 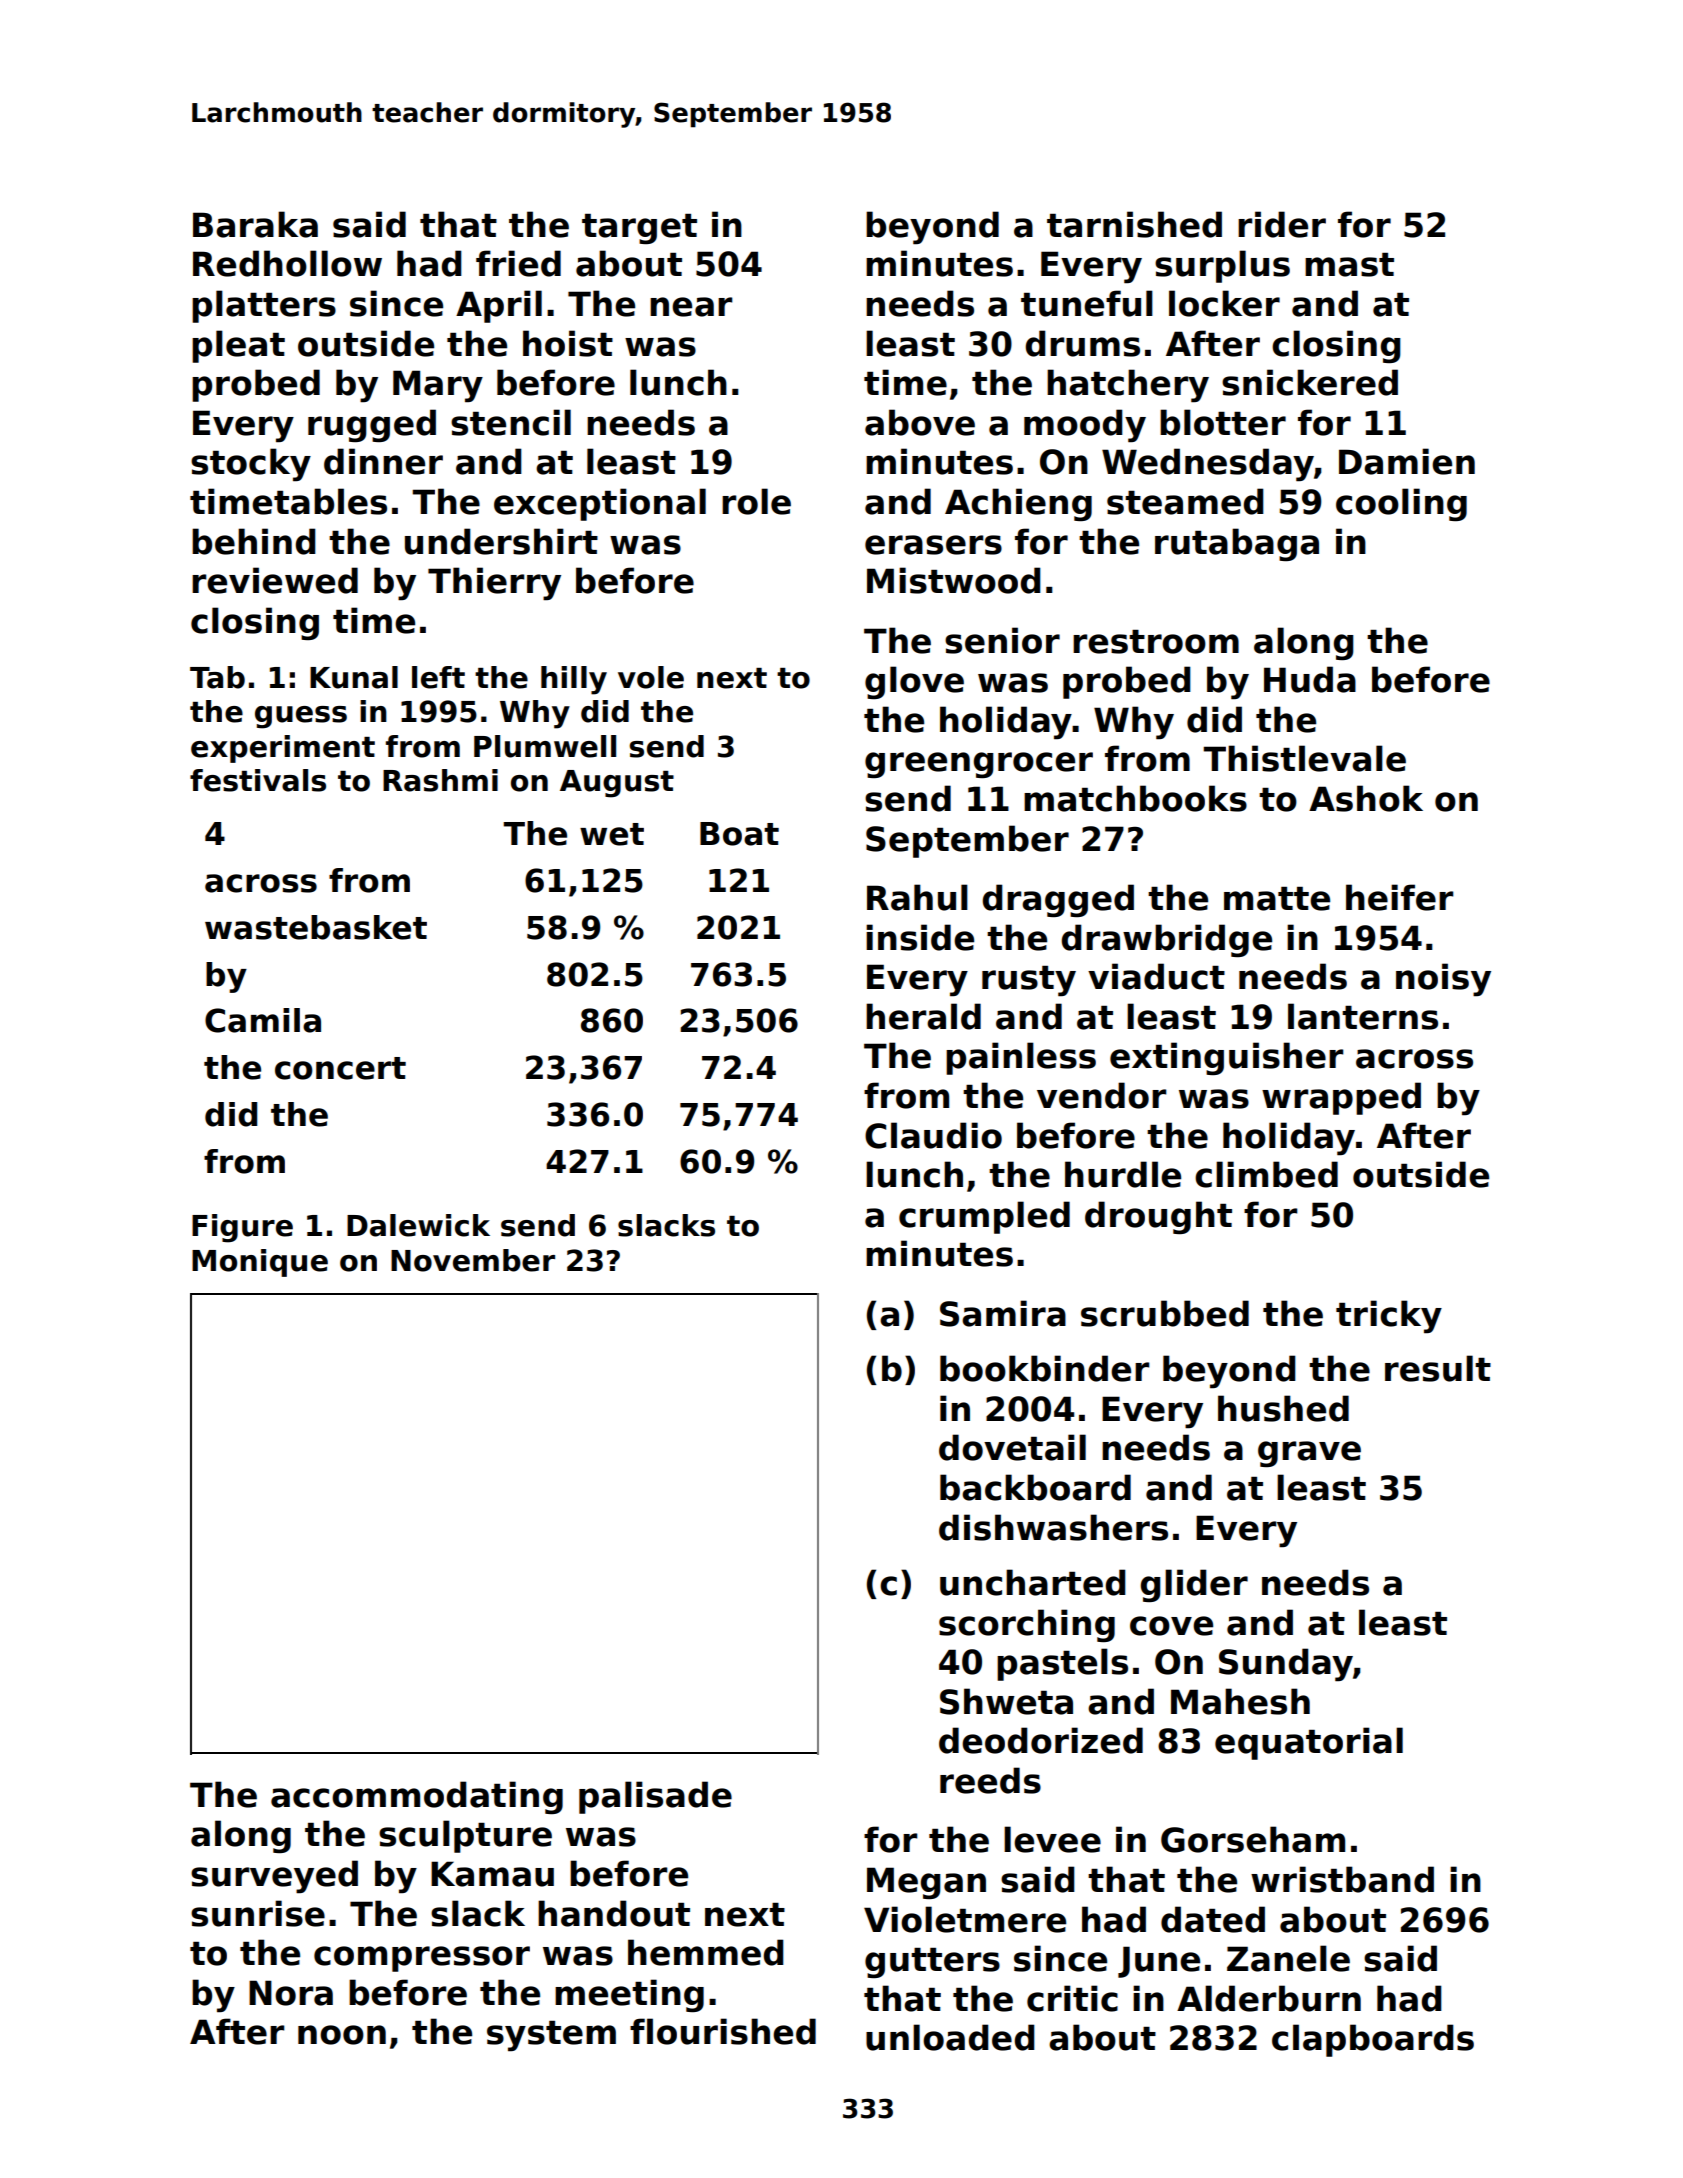 I want to click on dovetail, so click(x=1012, y=1447).
